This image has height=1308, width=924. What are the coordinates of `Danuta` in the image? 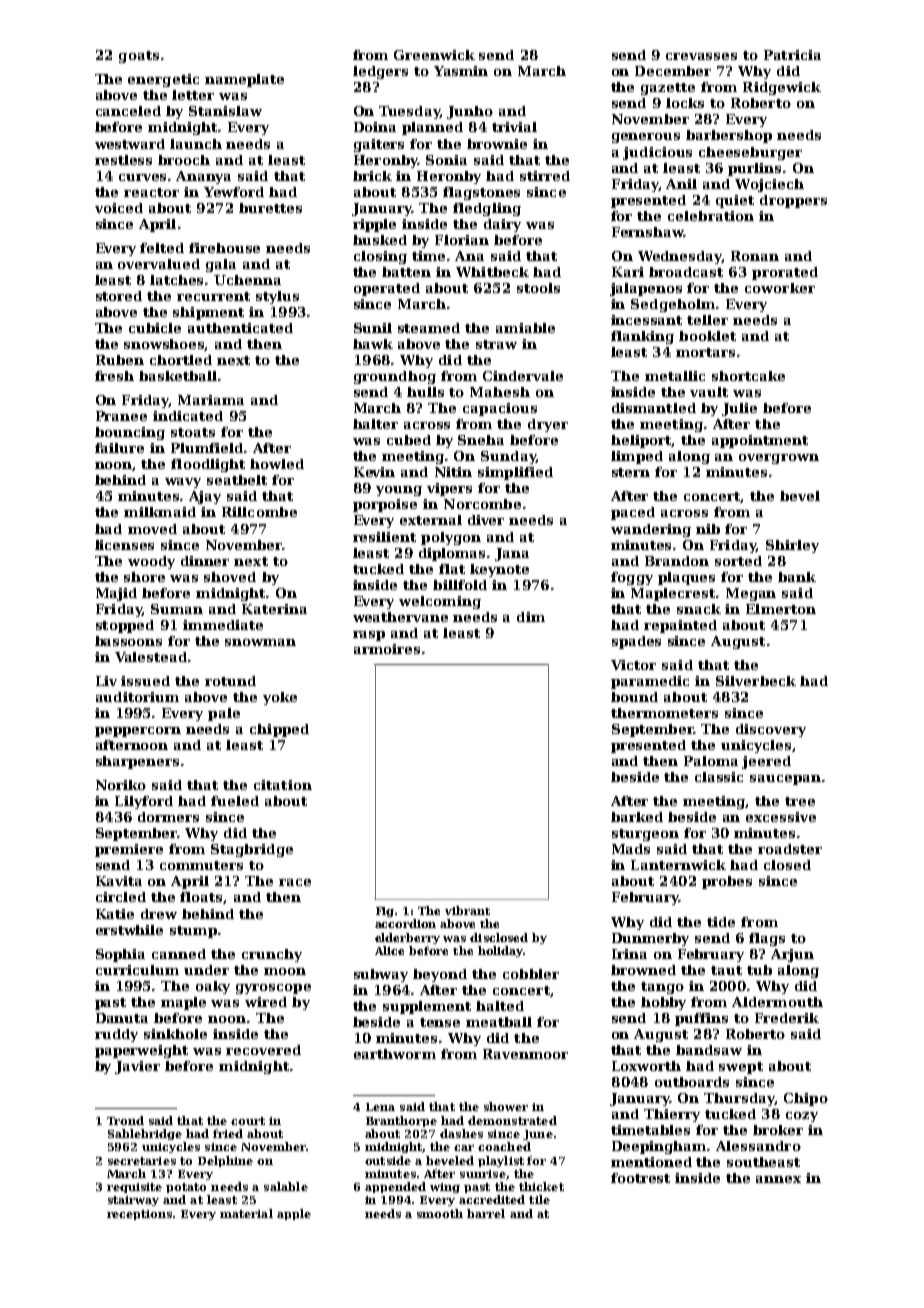 It's located at (122, 1018).
